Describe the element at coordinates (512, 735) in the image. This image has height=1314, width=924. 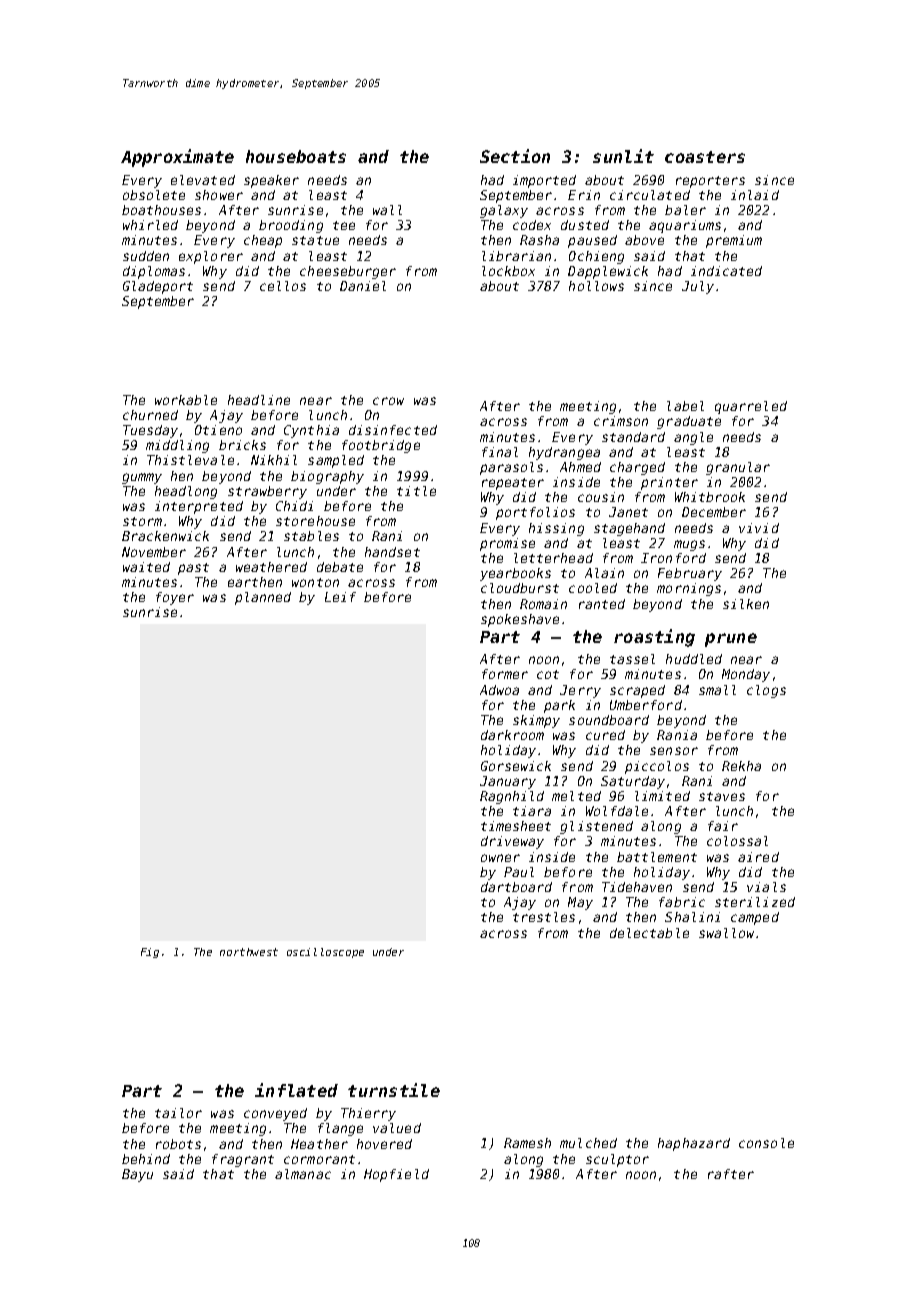
I see `darkroom` at that location.
